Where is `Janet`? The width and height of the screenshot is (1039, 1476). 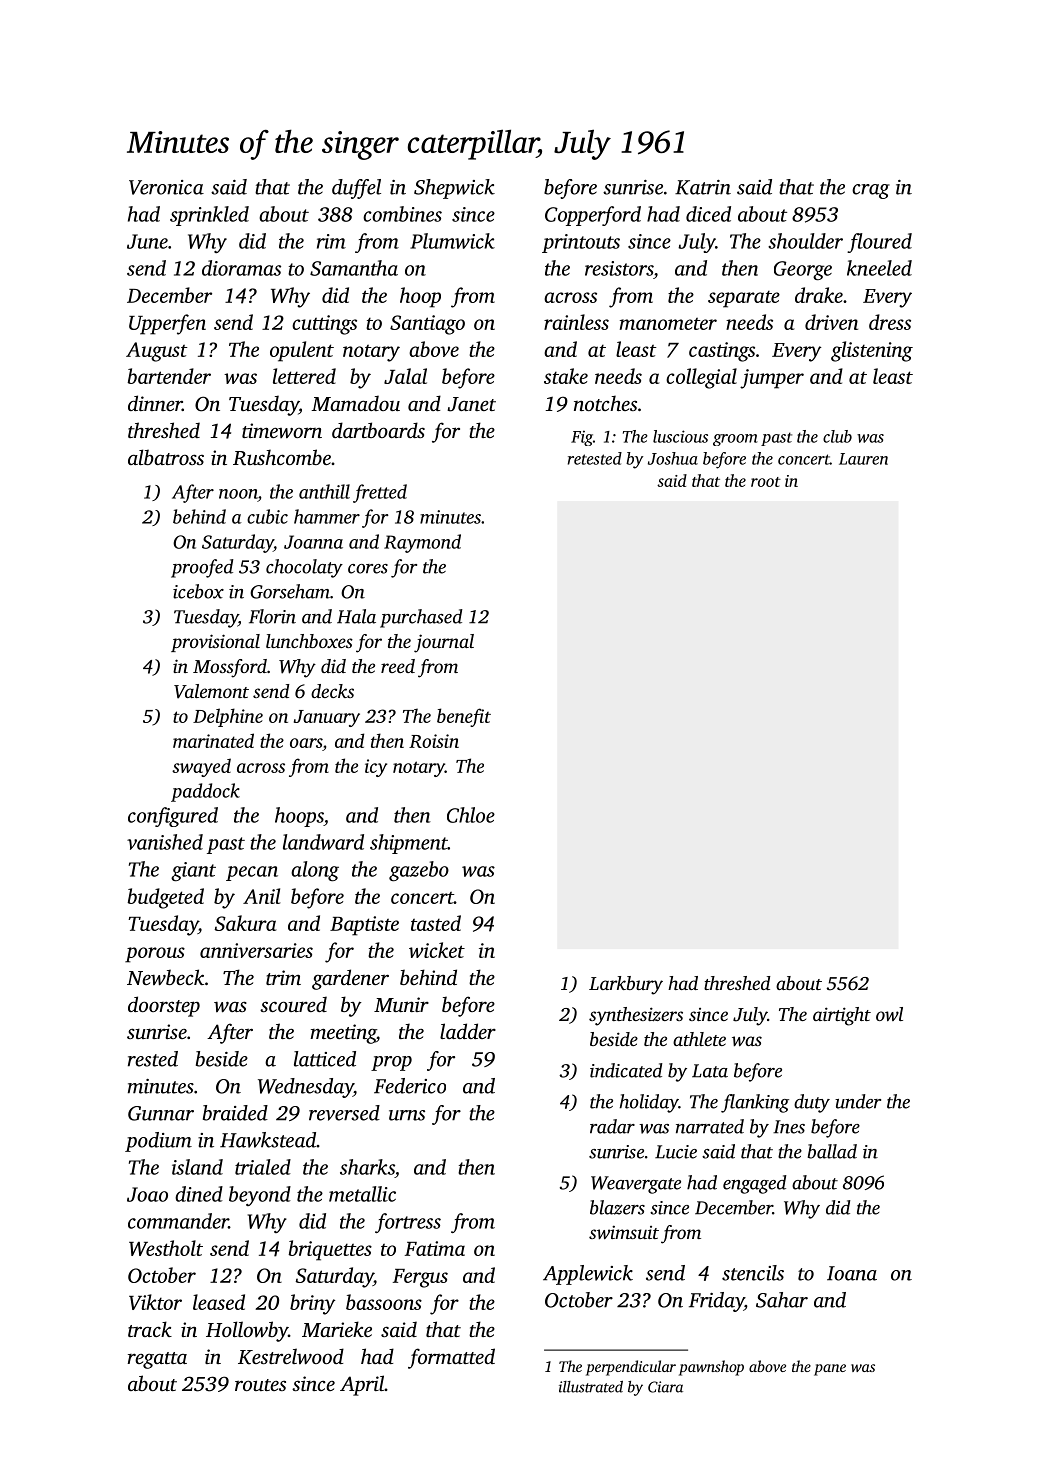
Janet is located at coordinates (471, 404).
